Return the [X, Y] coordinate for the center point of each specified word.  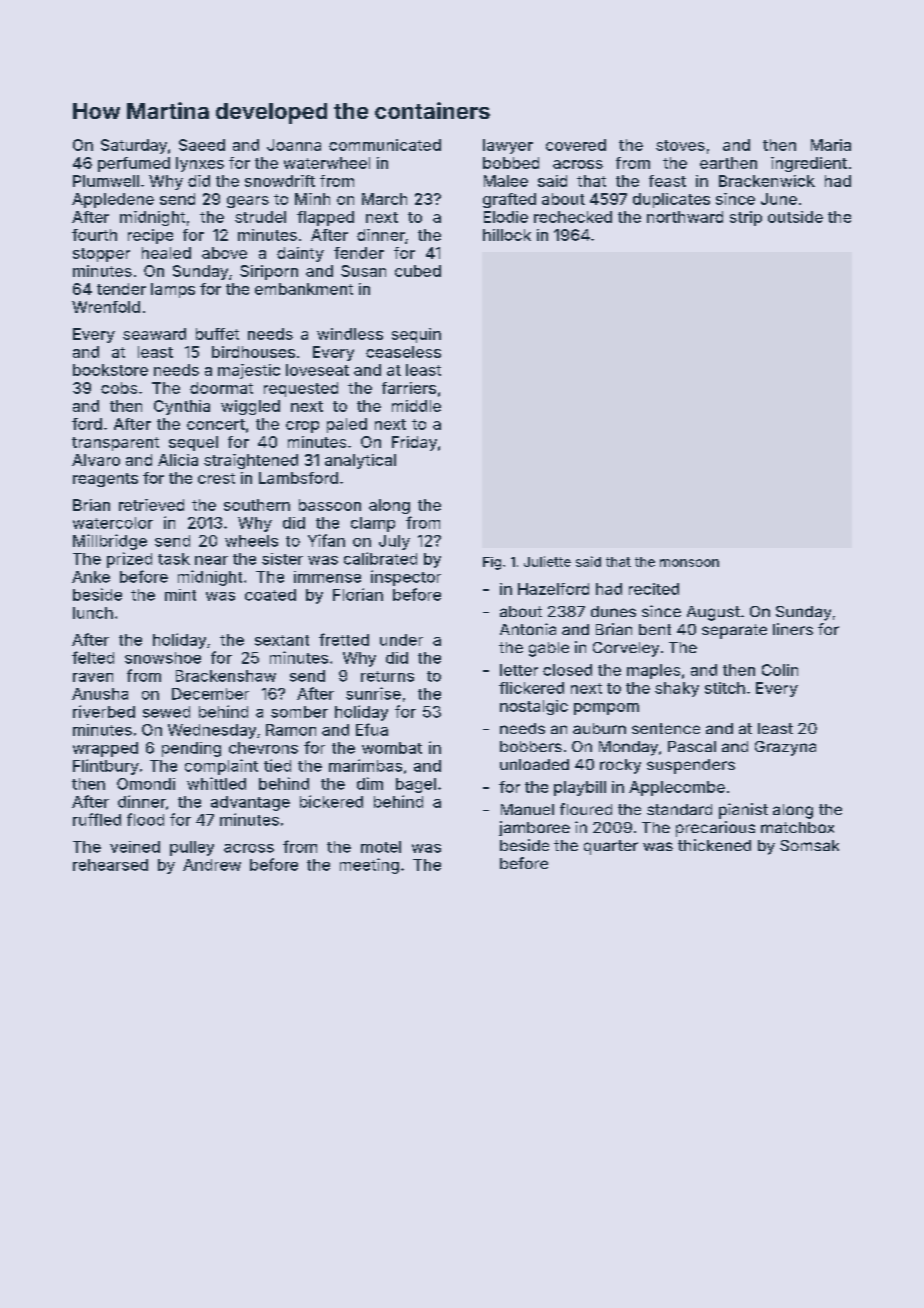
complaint [221, 767]
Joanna [294, 145]
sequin [416, 335]
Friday [414, 443]
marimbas [365, 765]
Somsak [809, 845]
